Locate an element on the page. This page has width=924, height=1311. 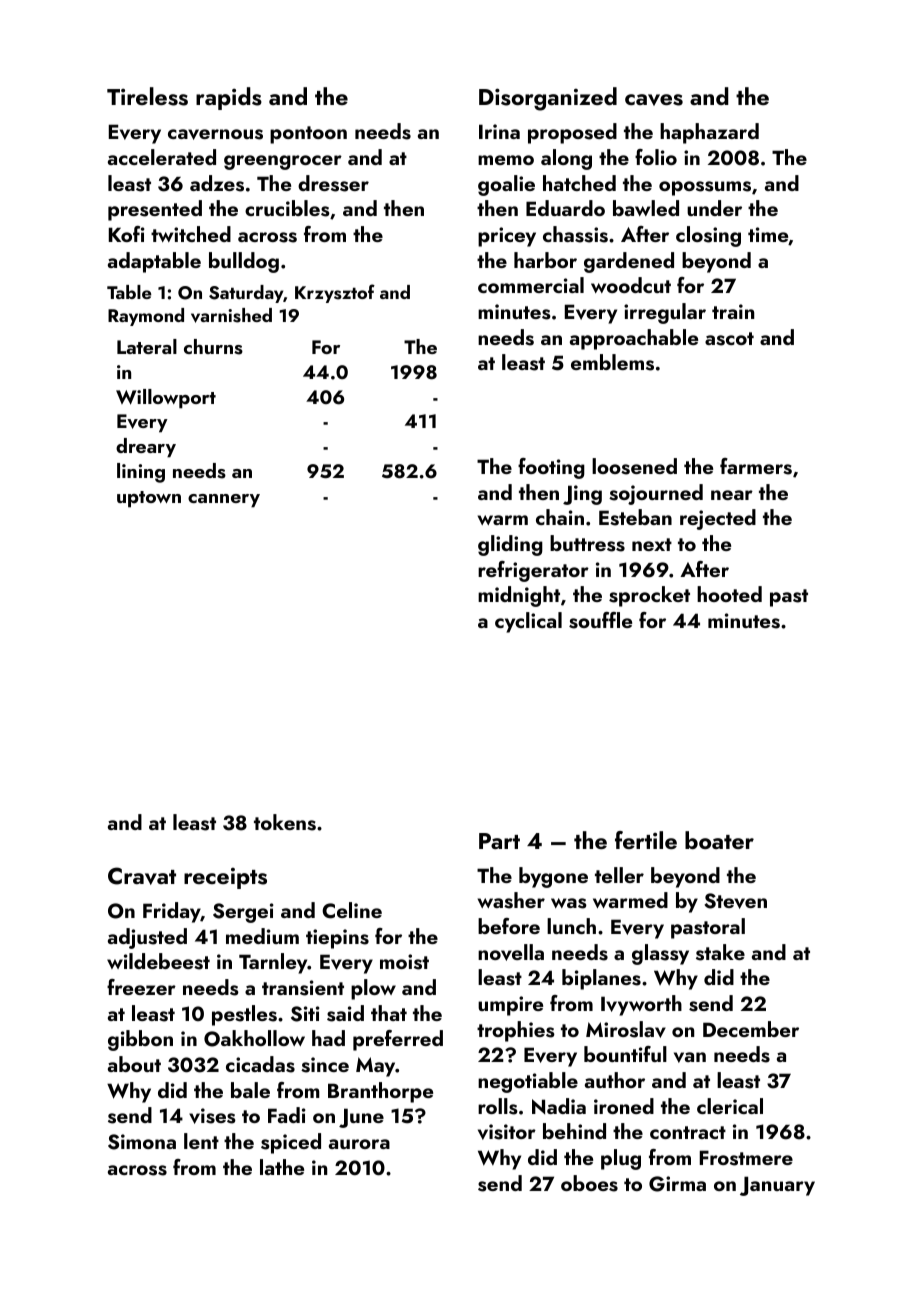
next is located at coordinates (652, 544).
